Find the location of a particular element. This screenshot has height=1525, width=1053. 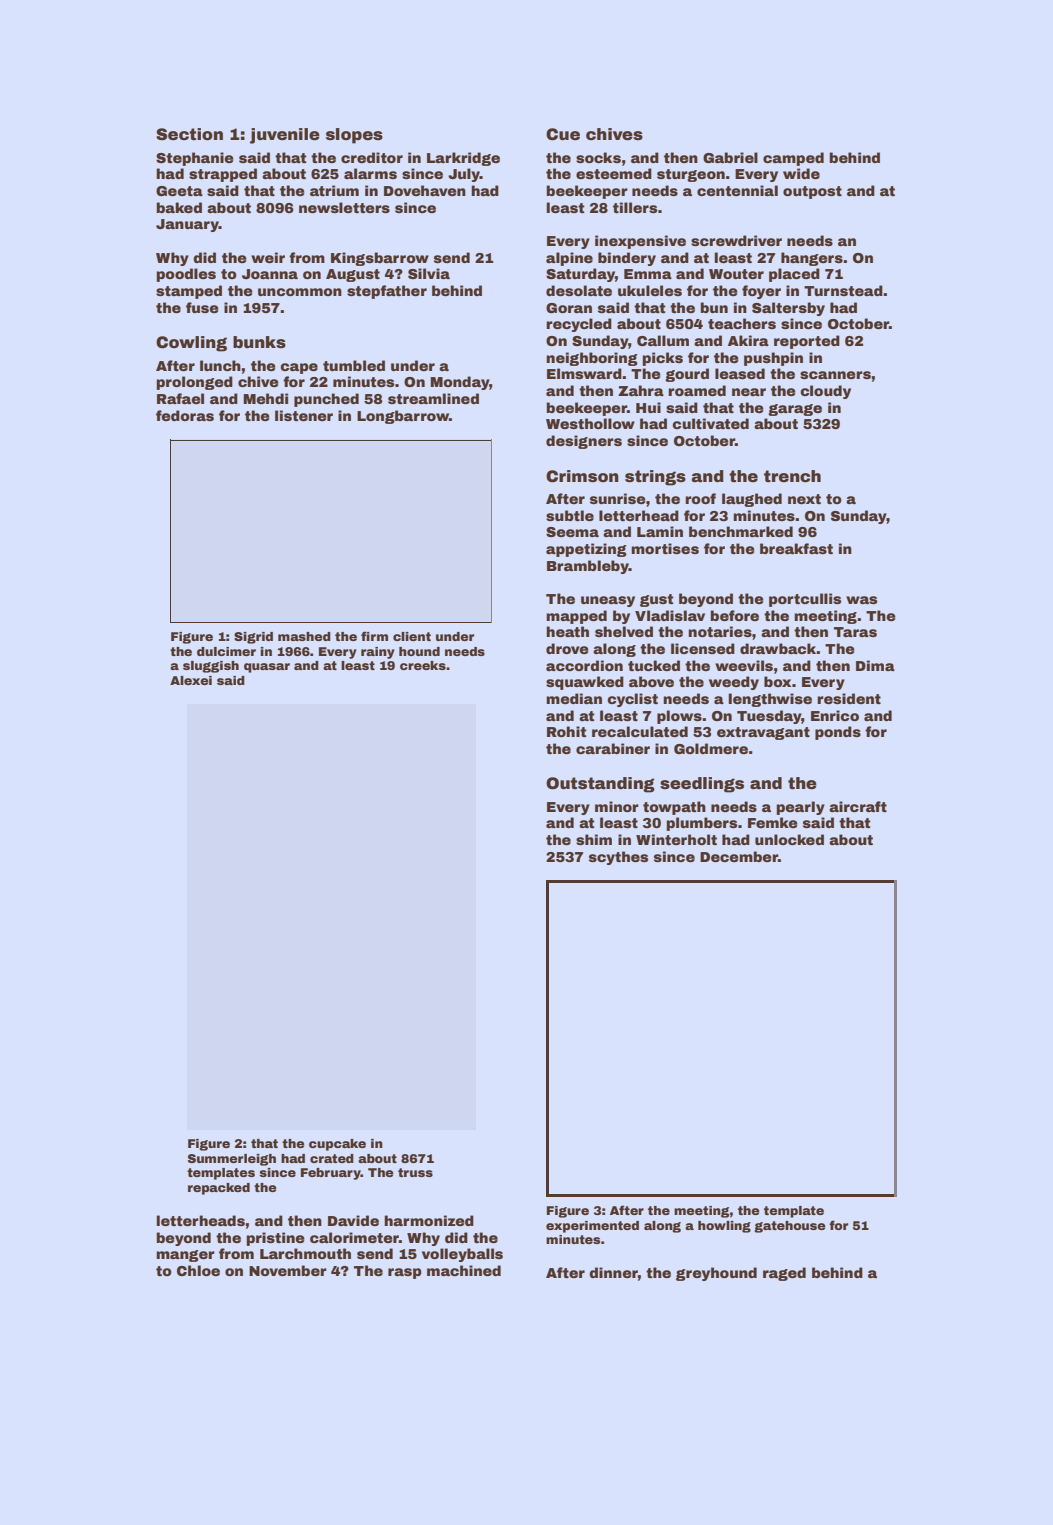

Longbarrow is located at coordinates (403, 417).
